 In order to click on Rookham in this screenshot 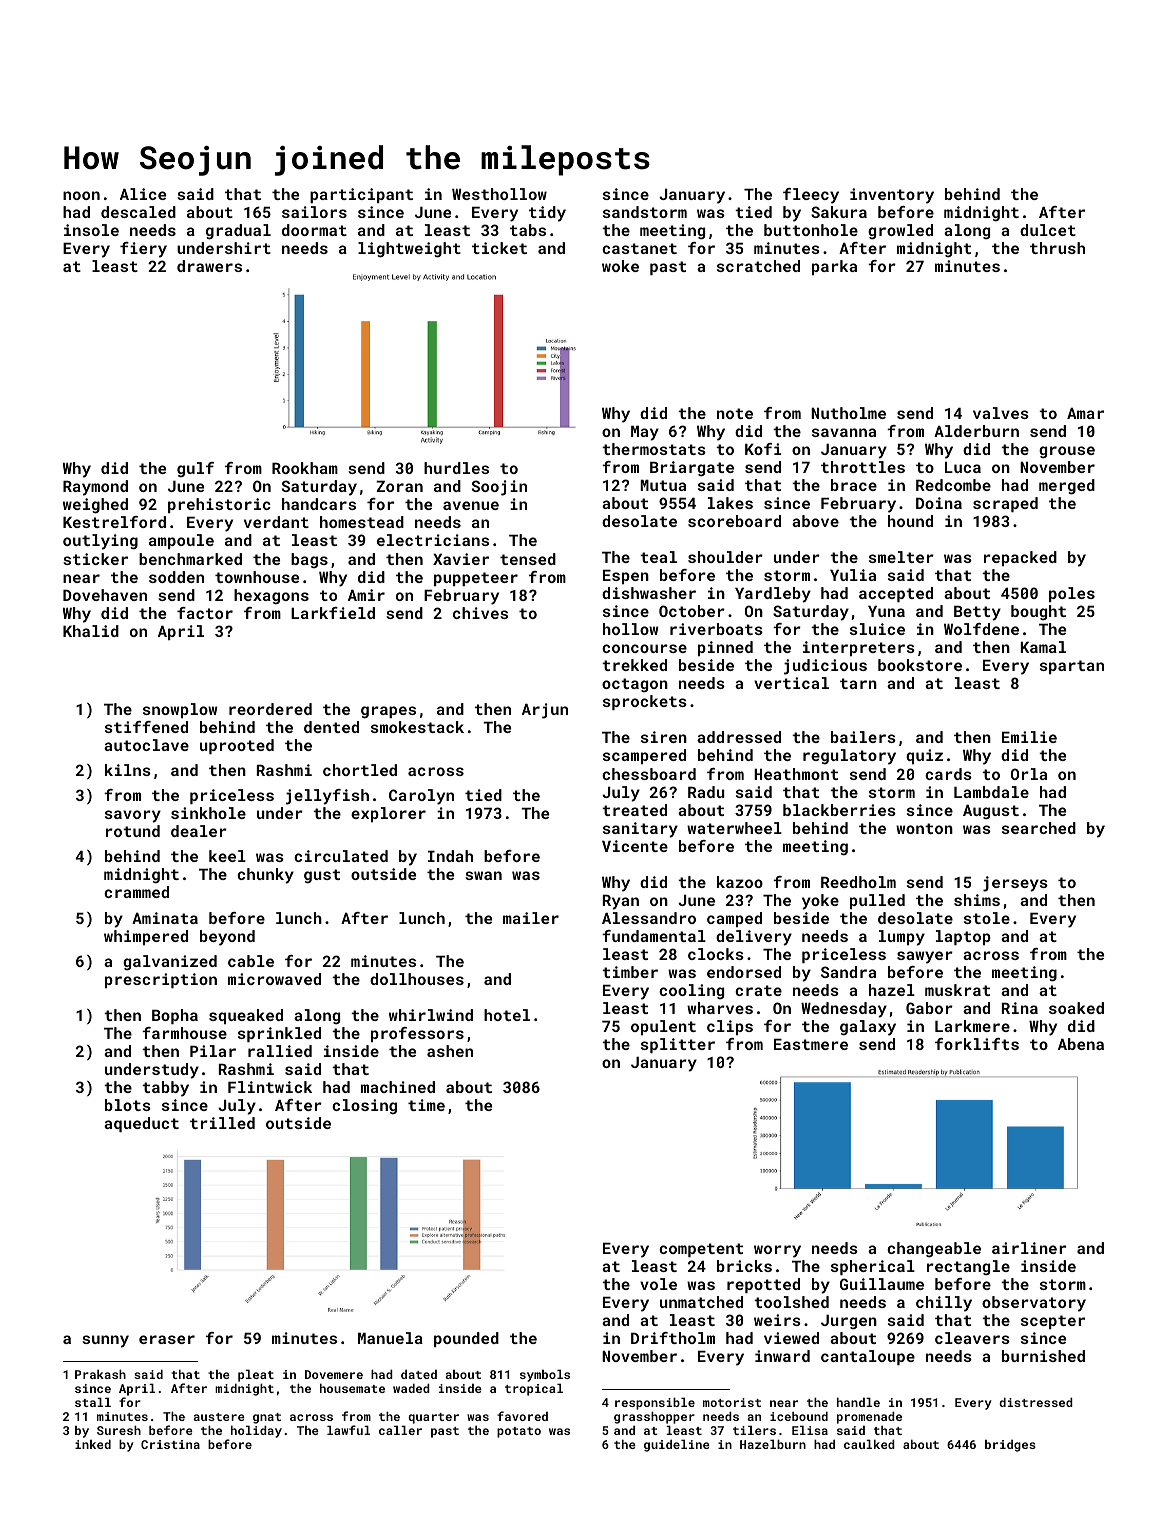, I will do `click(305, 468)`.
